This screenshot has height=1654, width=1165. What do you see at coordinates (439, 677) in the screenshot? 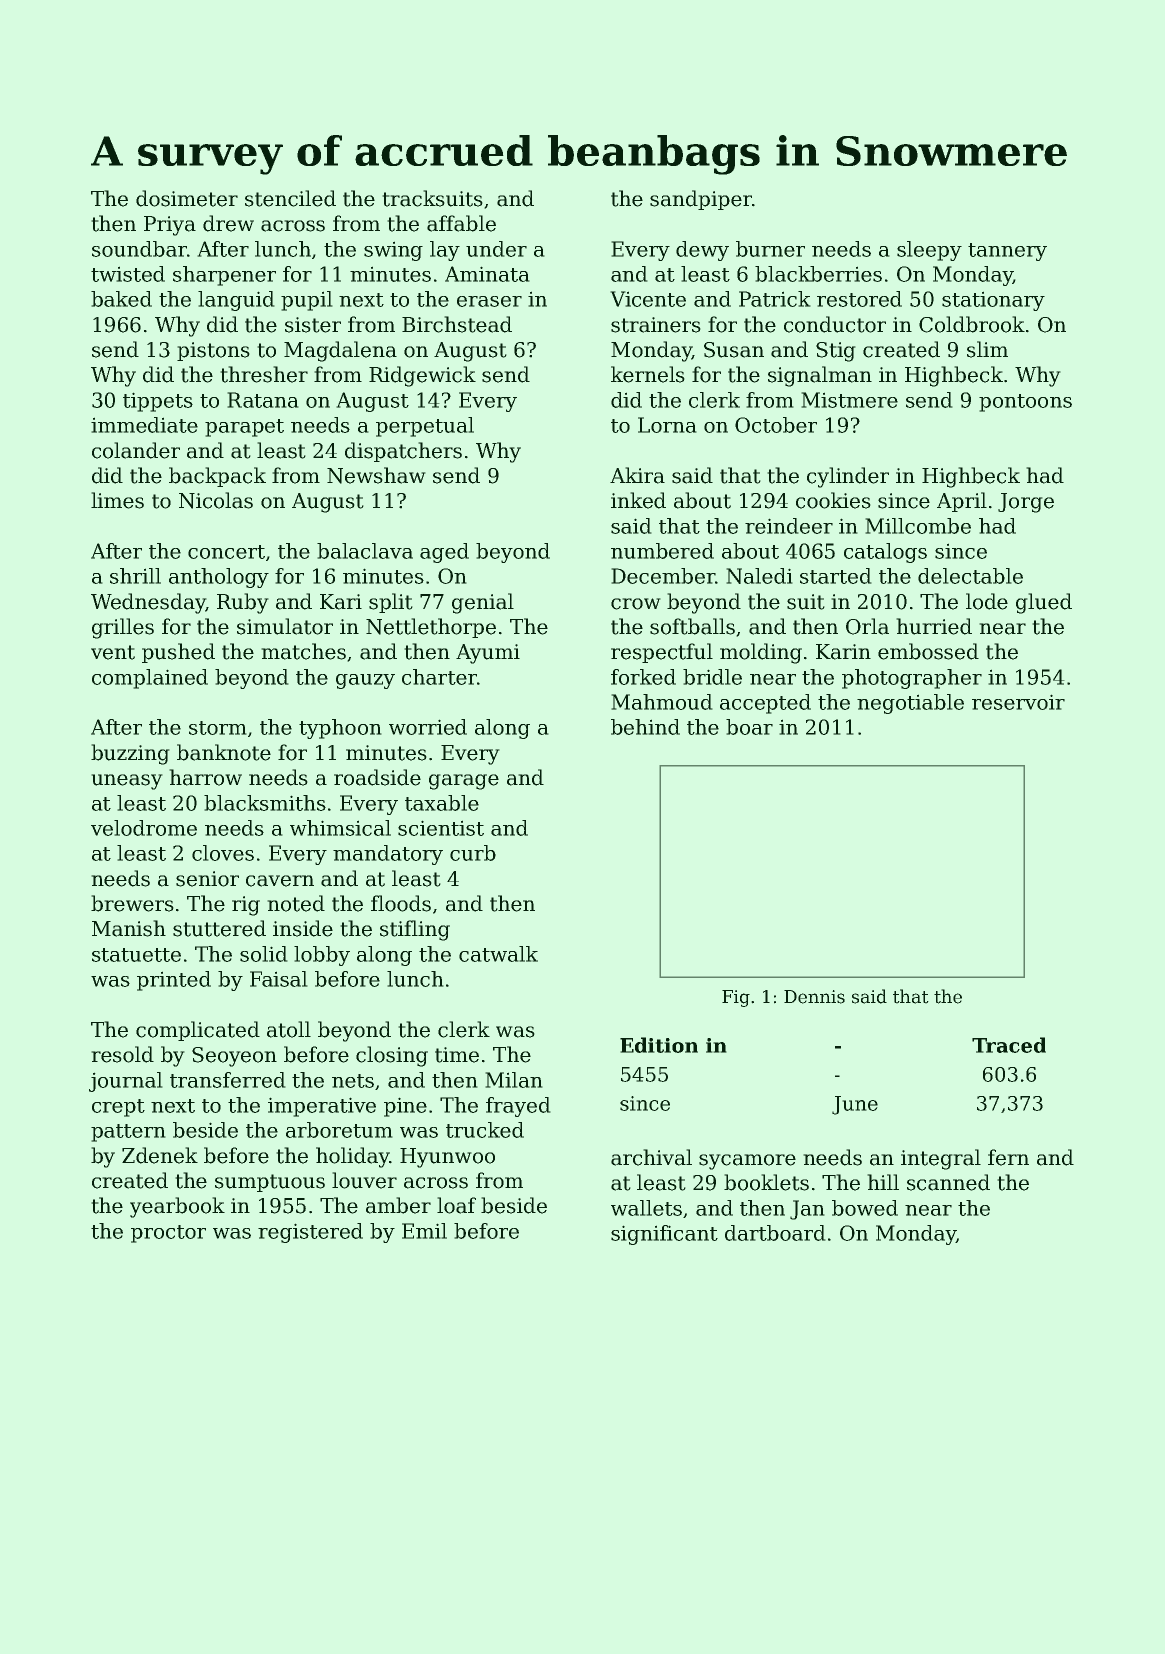
I see `charter` at bounding box center [439, 677].
